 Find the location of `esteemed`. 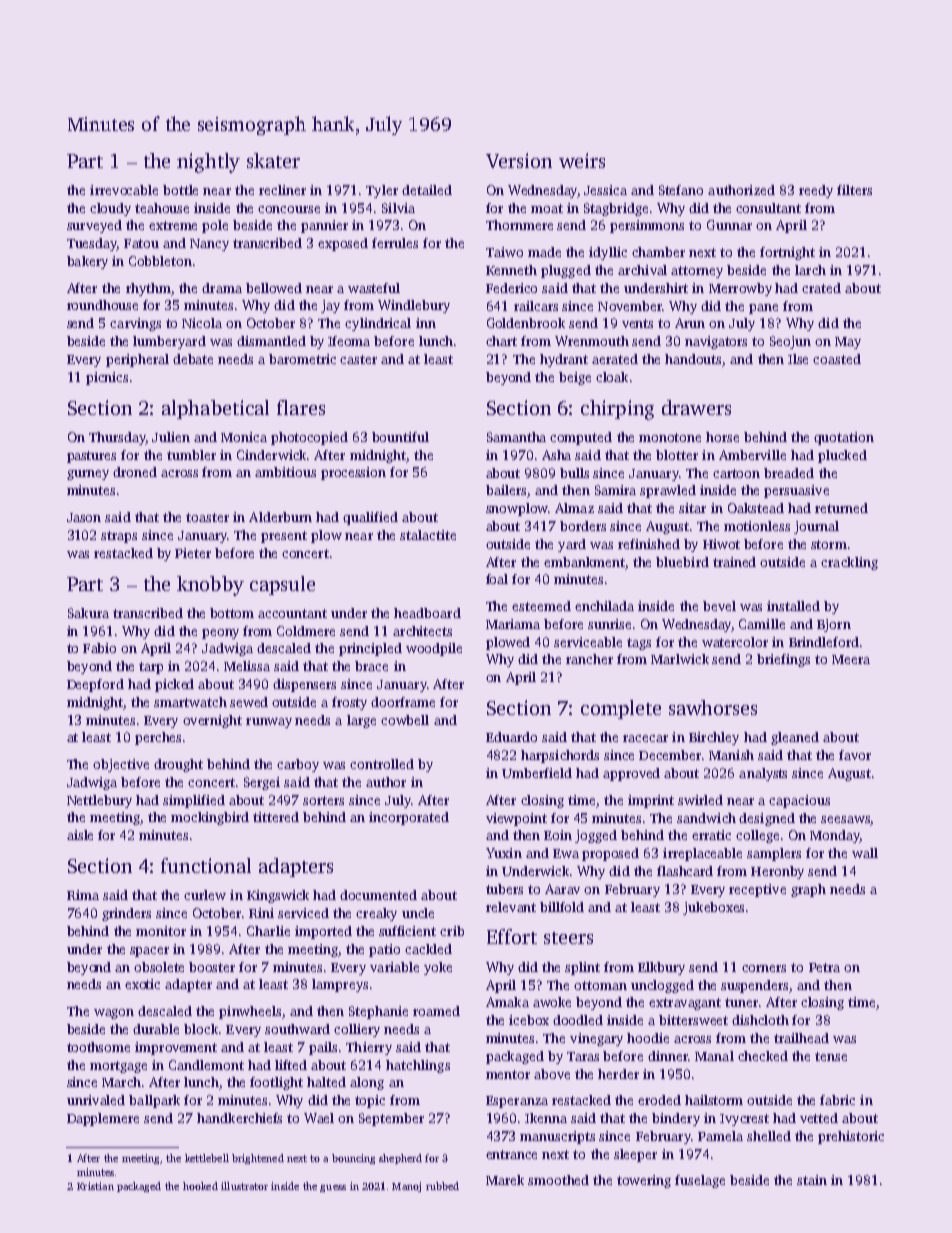

esteemed is located at coordinates (541, 606).
